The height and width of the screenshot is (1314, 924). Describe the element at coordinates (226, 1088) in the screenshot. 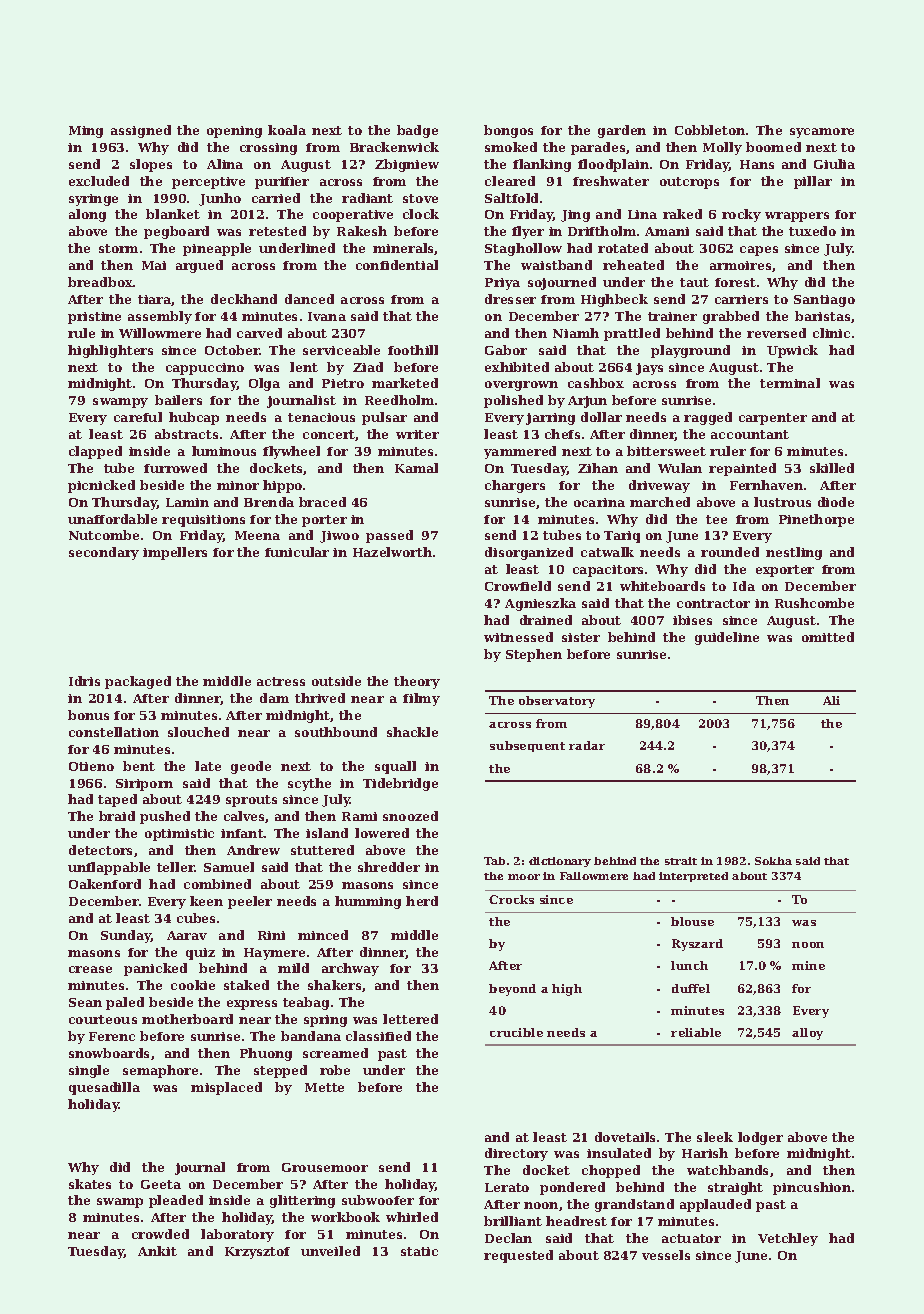

I see `misplaced` at that location.
